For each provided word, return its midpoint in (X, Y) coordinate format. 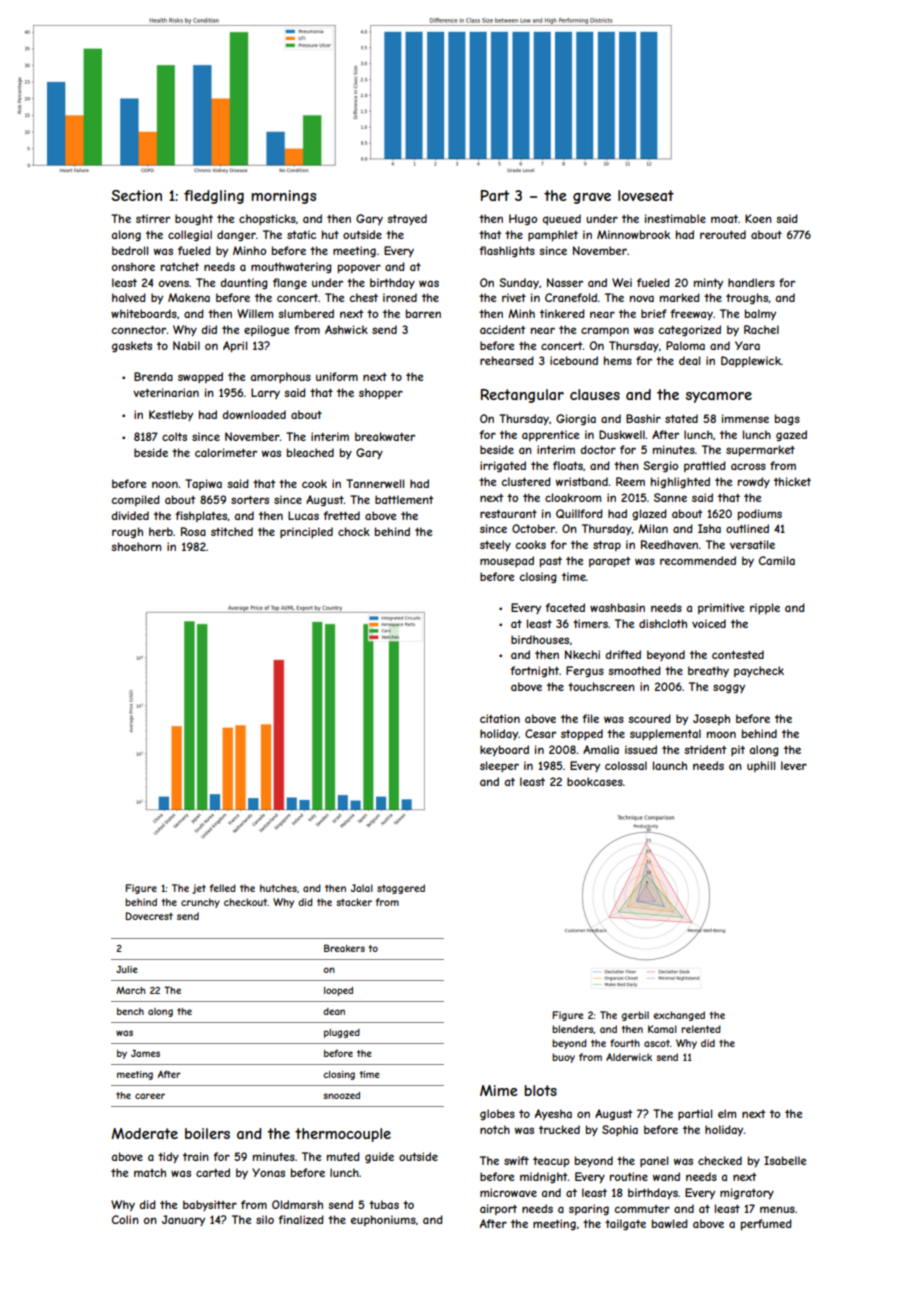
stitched (232, 531)
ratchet (180, 266)
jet (199, 889)
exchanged (679, 1016)
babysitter (210, 1205)
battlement (404, 499)
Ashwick (346, 329)
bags (787, 419)
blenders (573, 1029)
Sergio (660, 466)
